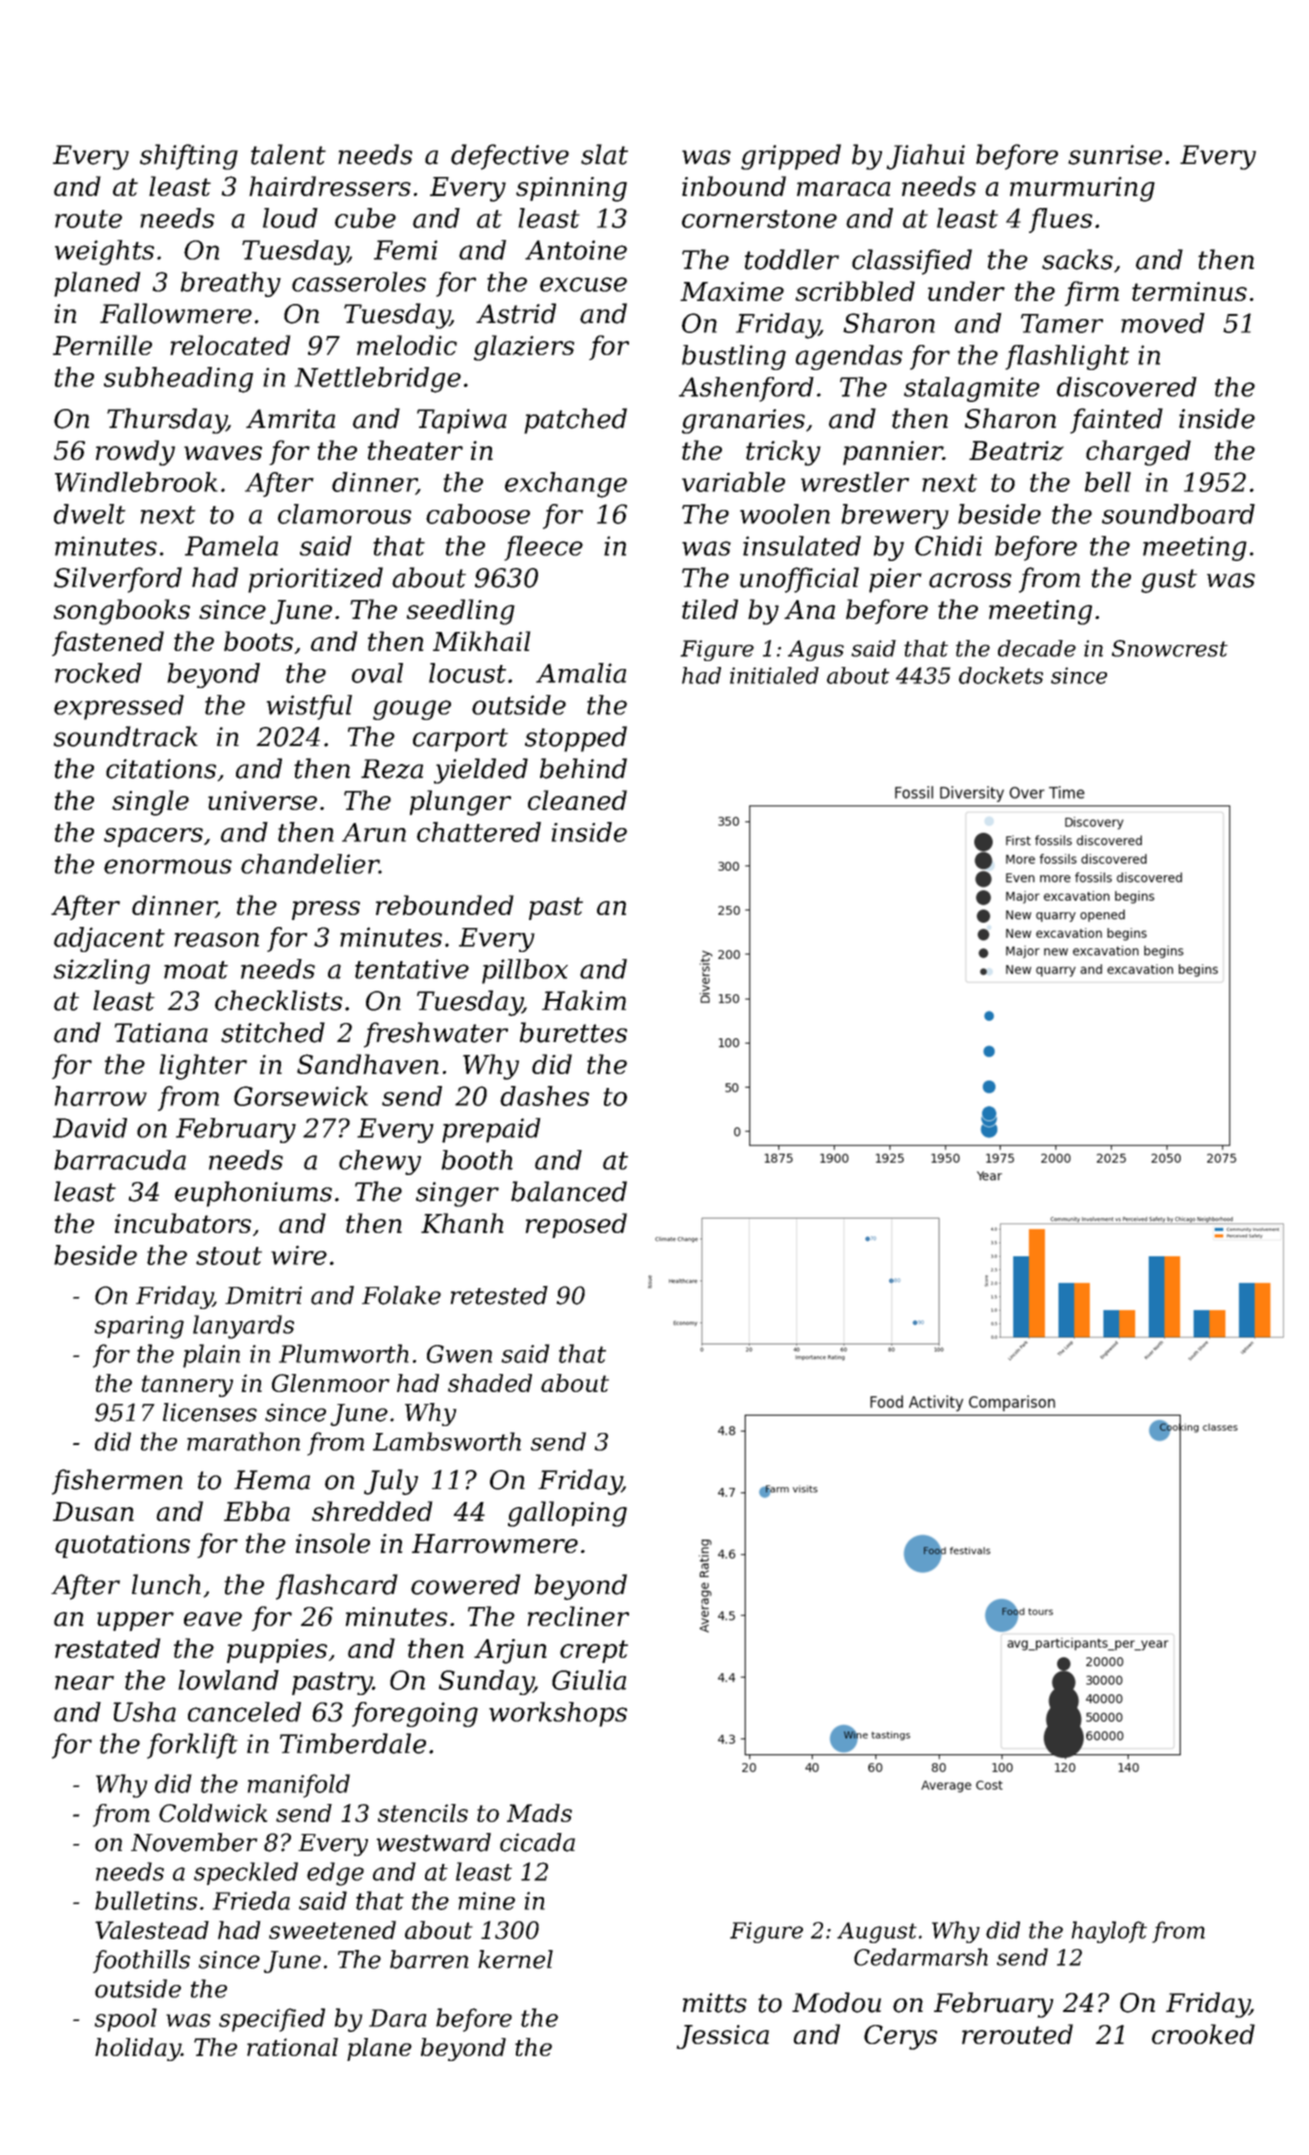 This screenshot has width=1309, height=2155. I want to click on inbound, so click(734, 186).
